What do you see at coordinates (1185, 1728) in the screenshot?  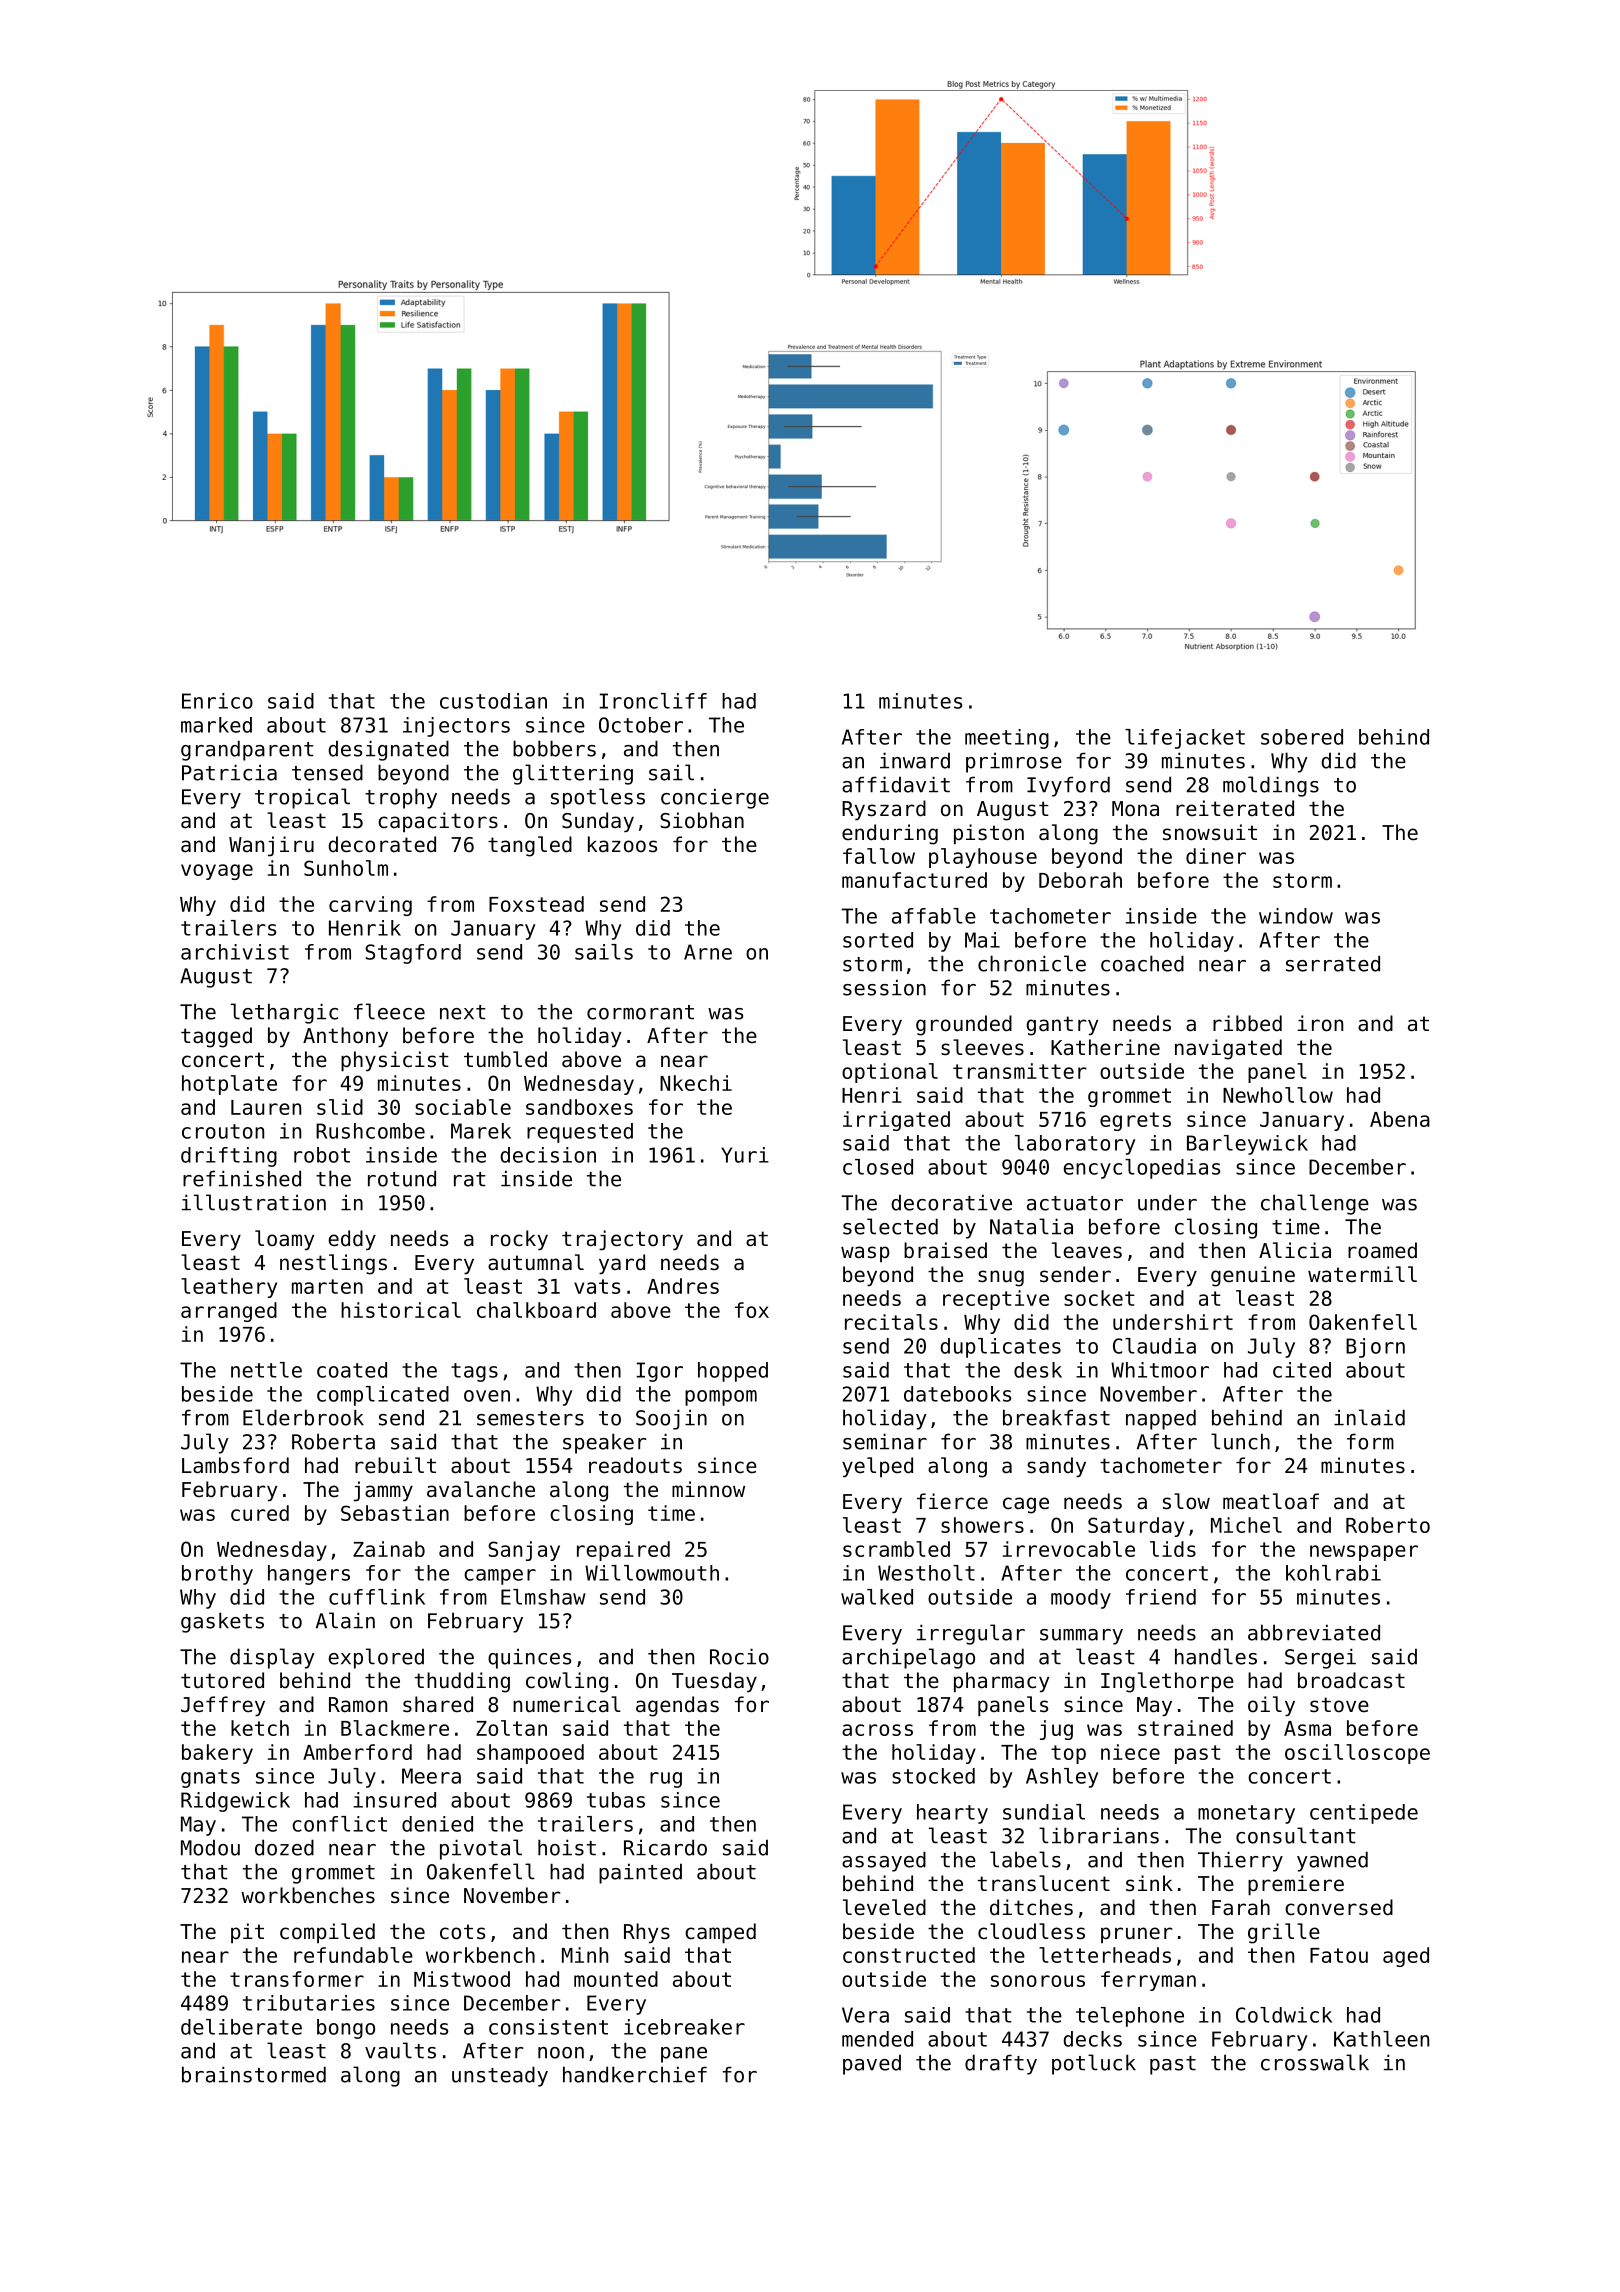 I see `strained` at bounding box center [1185, 1728].
